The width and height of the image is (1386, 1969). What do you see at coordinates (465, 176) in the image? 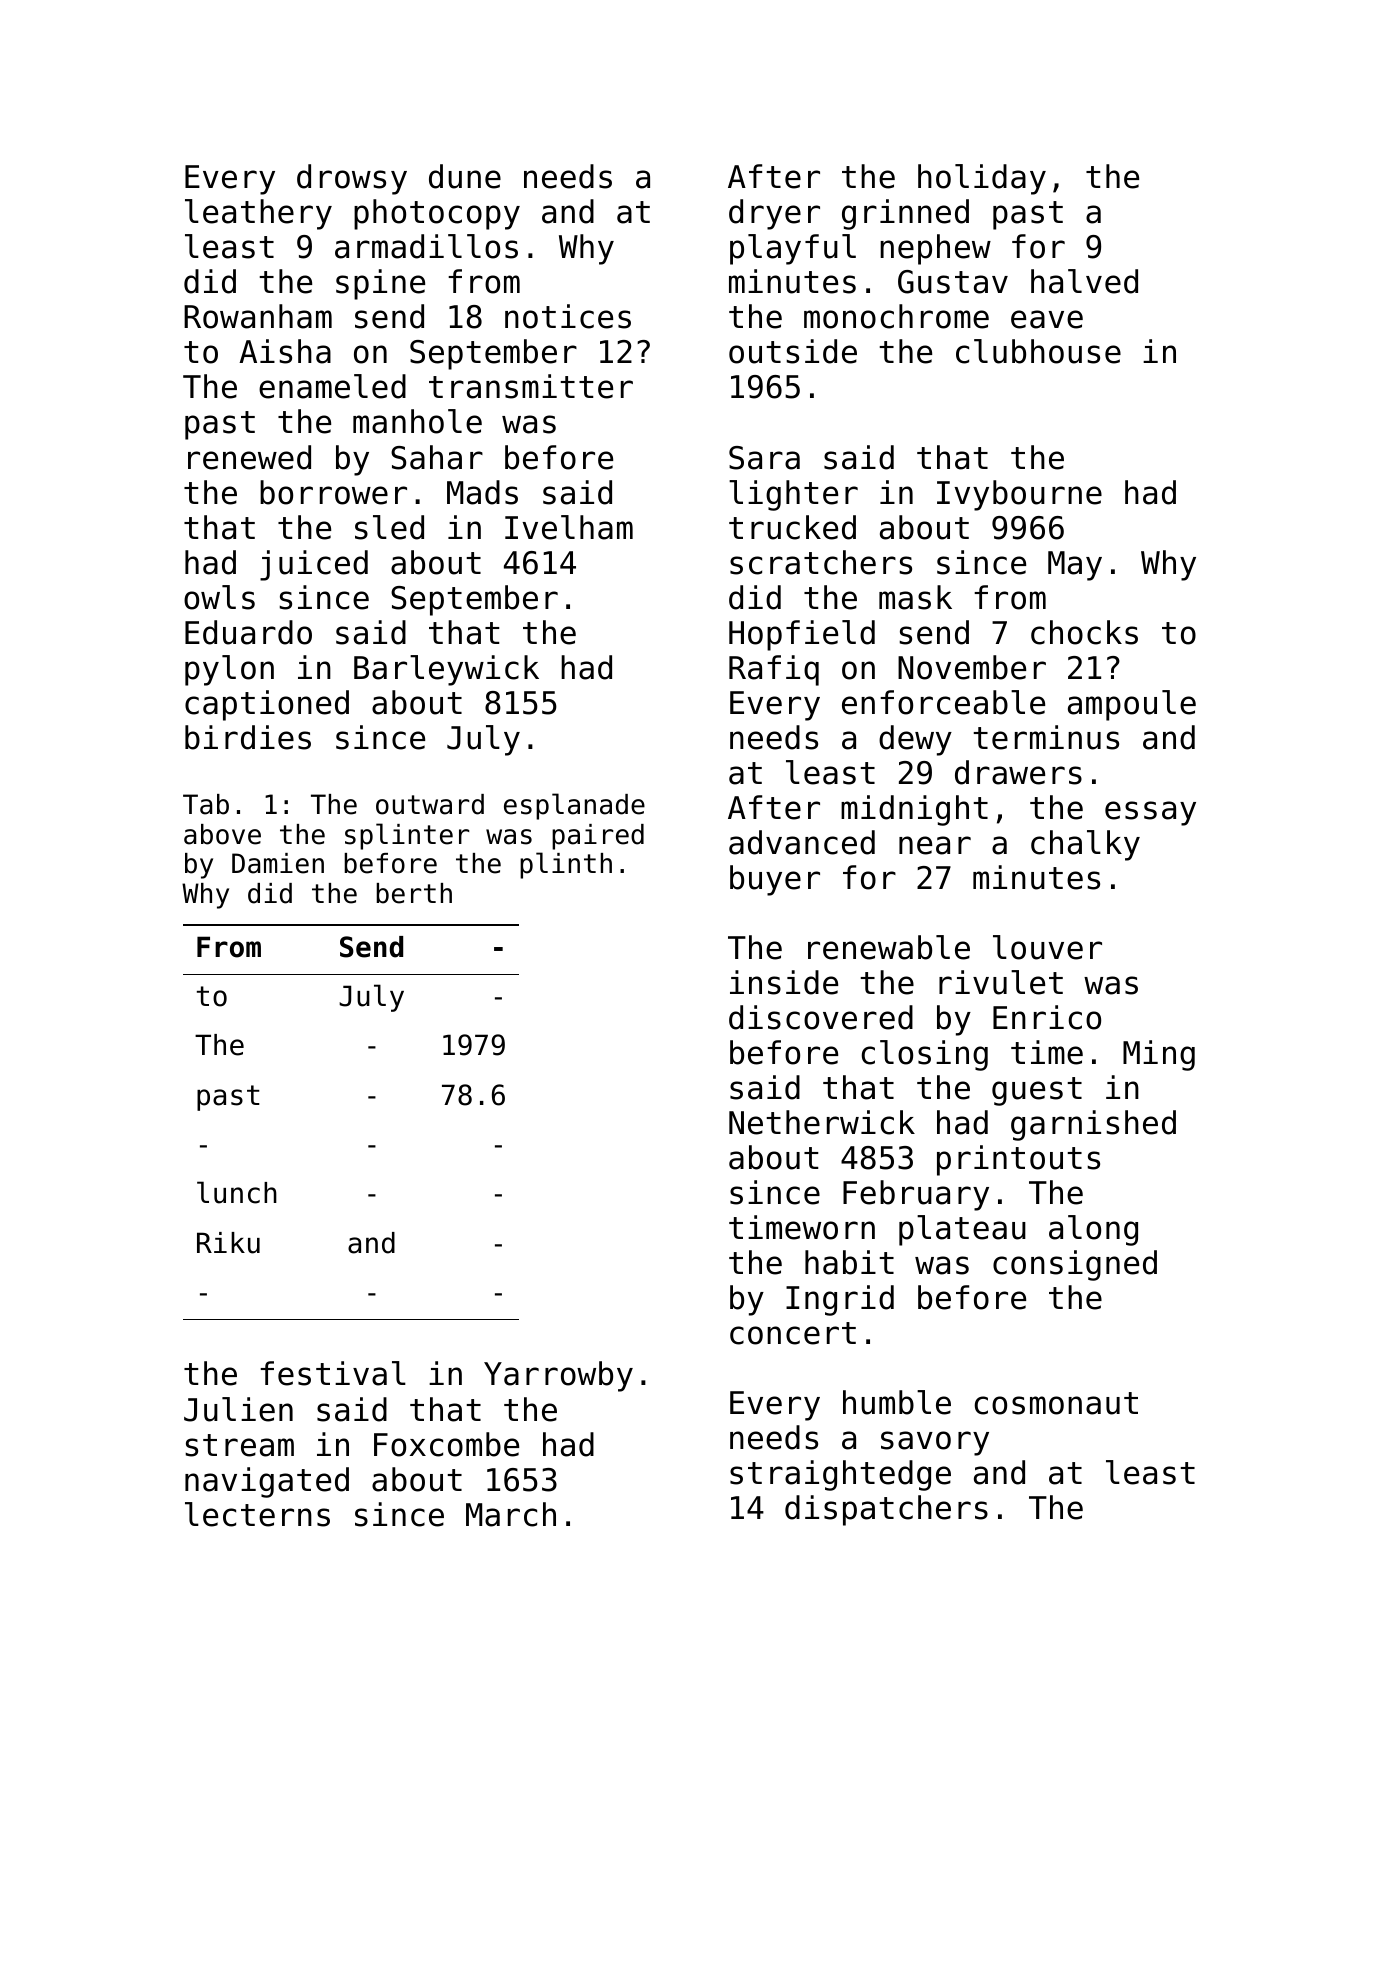
I see `dune` at bounding box center [465, 176].
